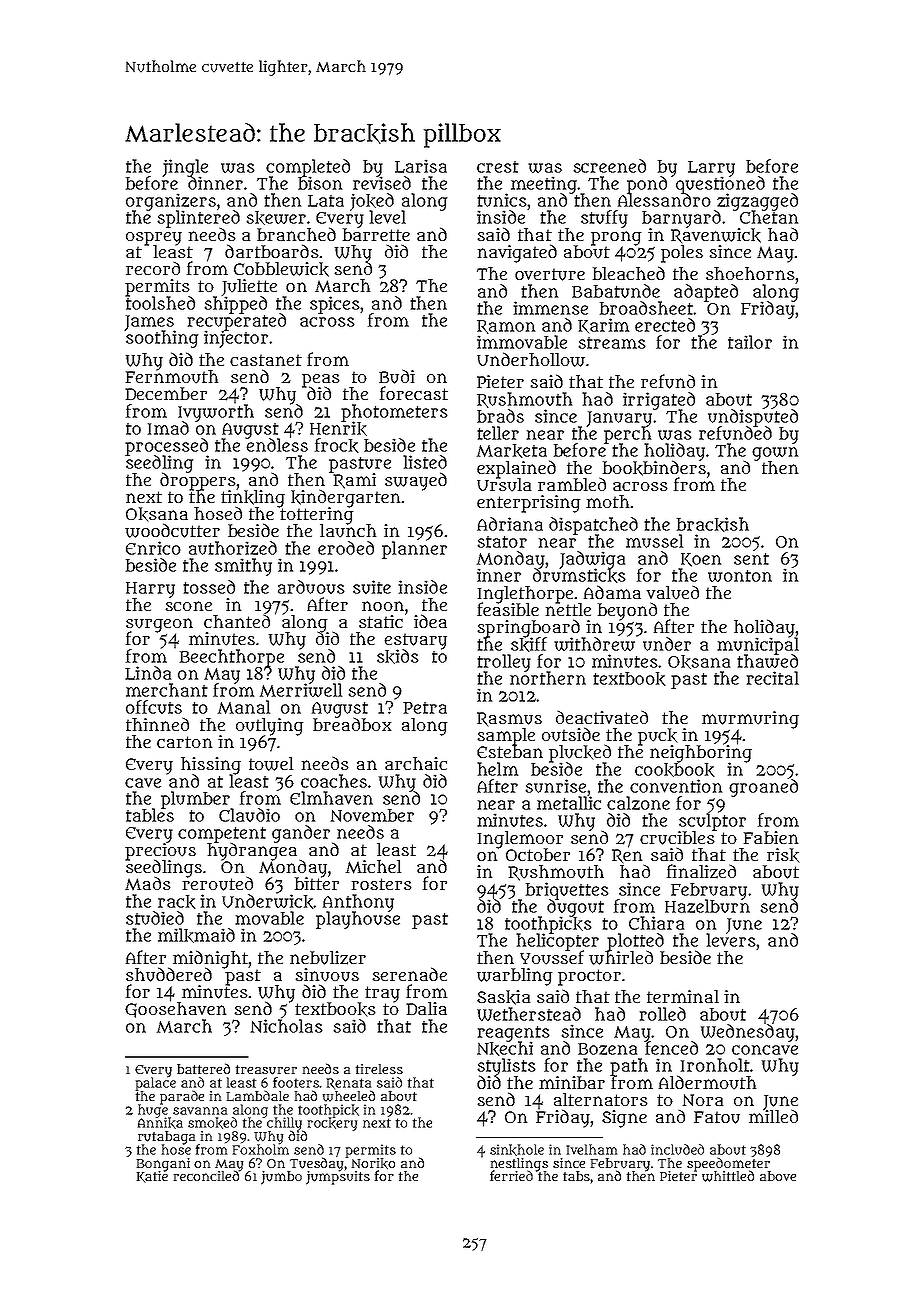 The image size is (924, 1314). Describe the element at coordinates (751, 559) in the document. I see `sent` at that location.
